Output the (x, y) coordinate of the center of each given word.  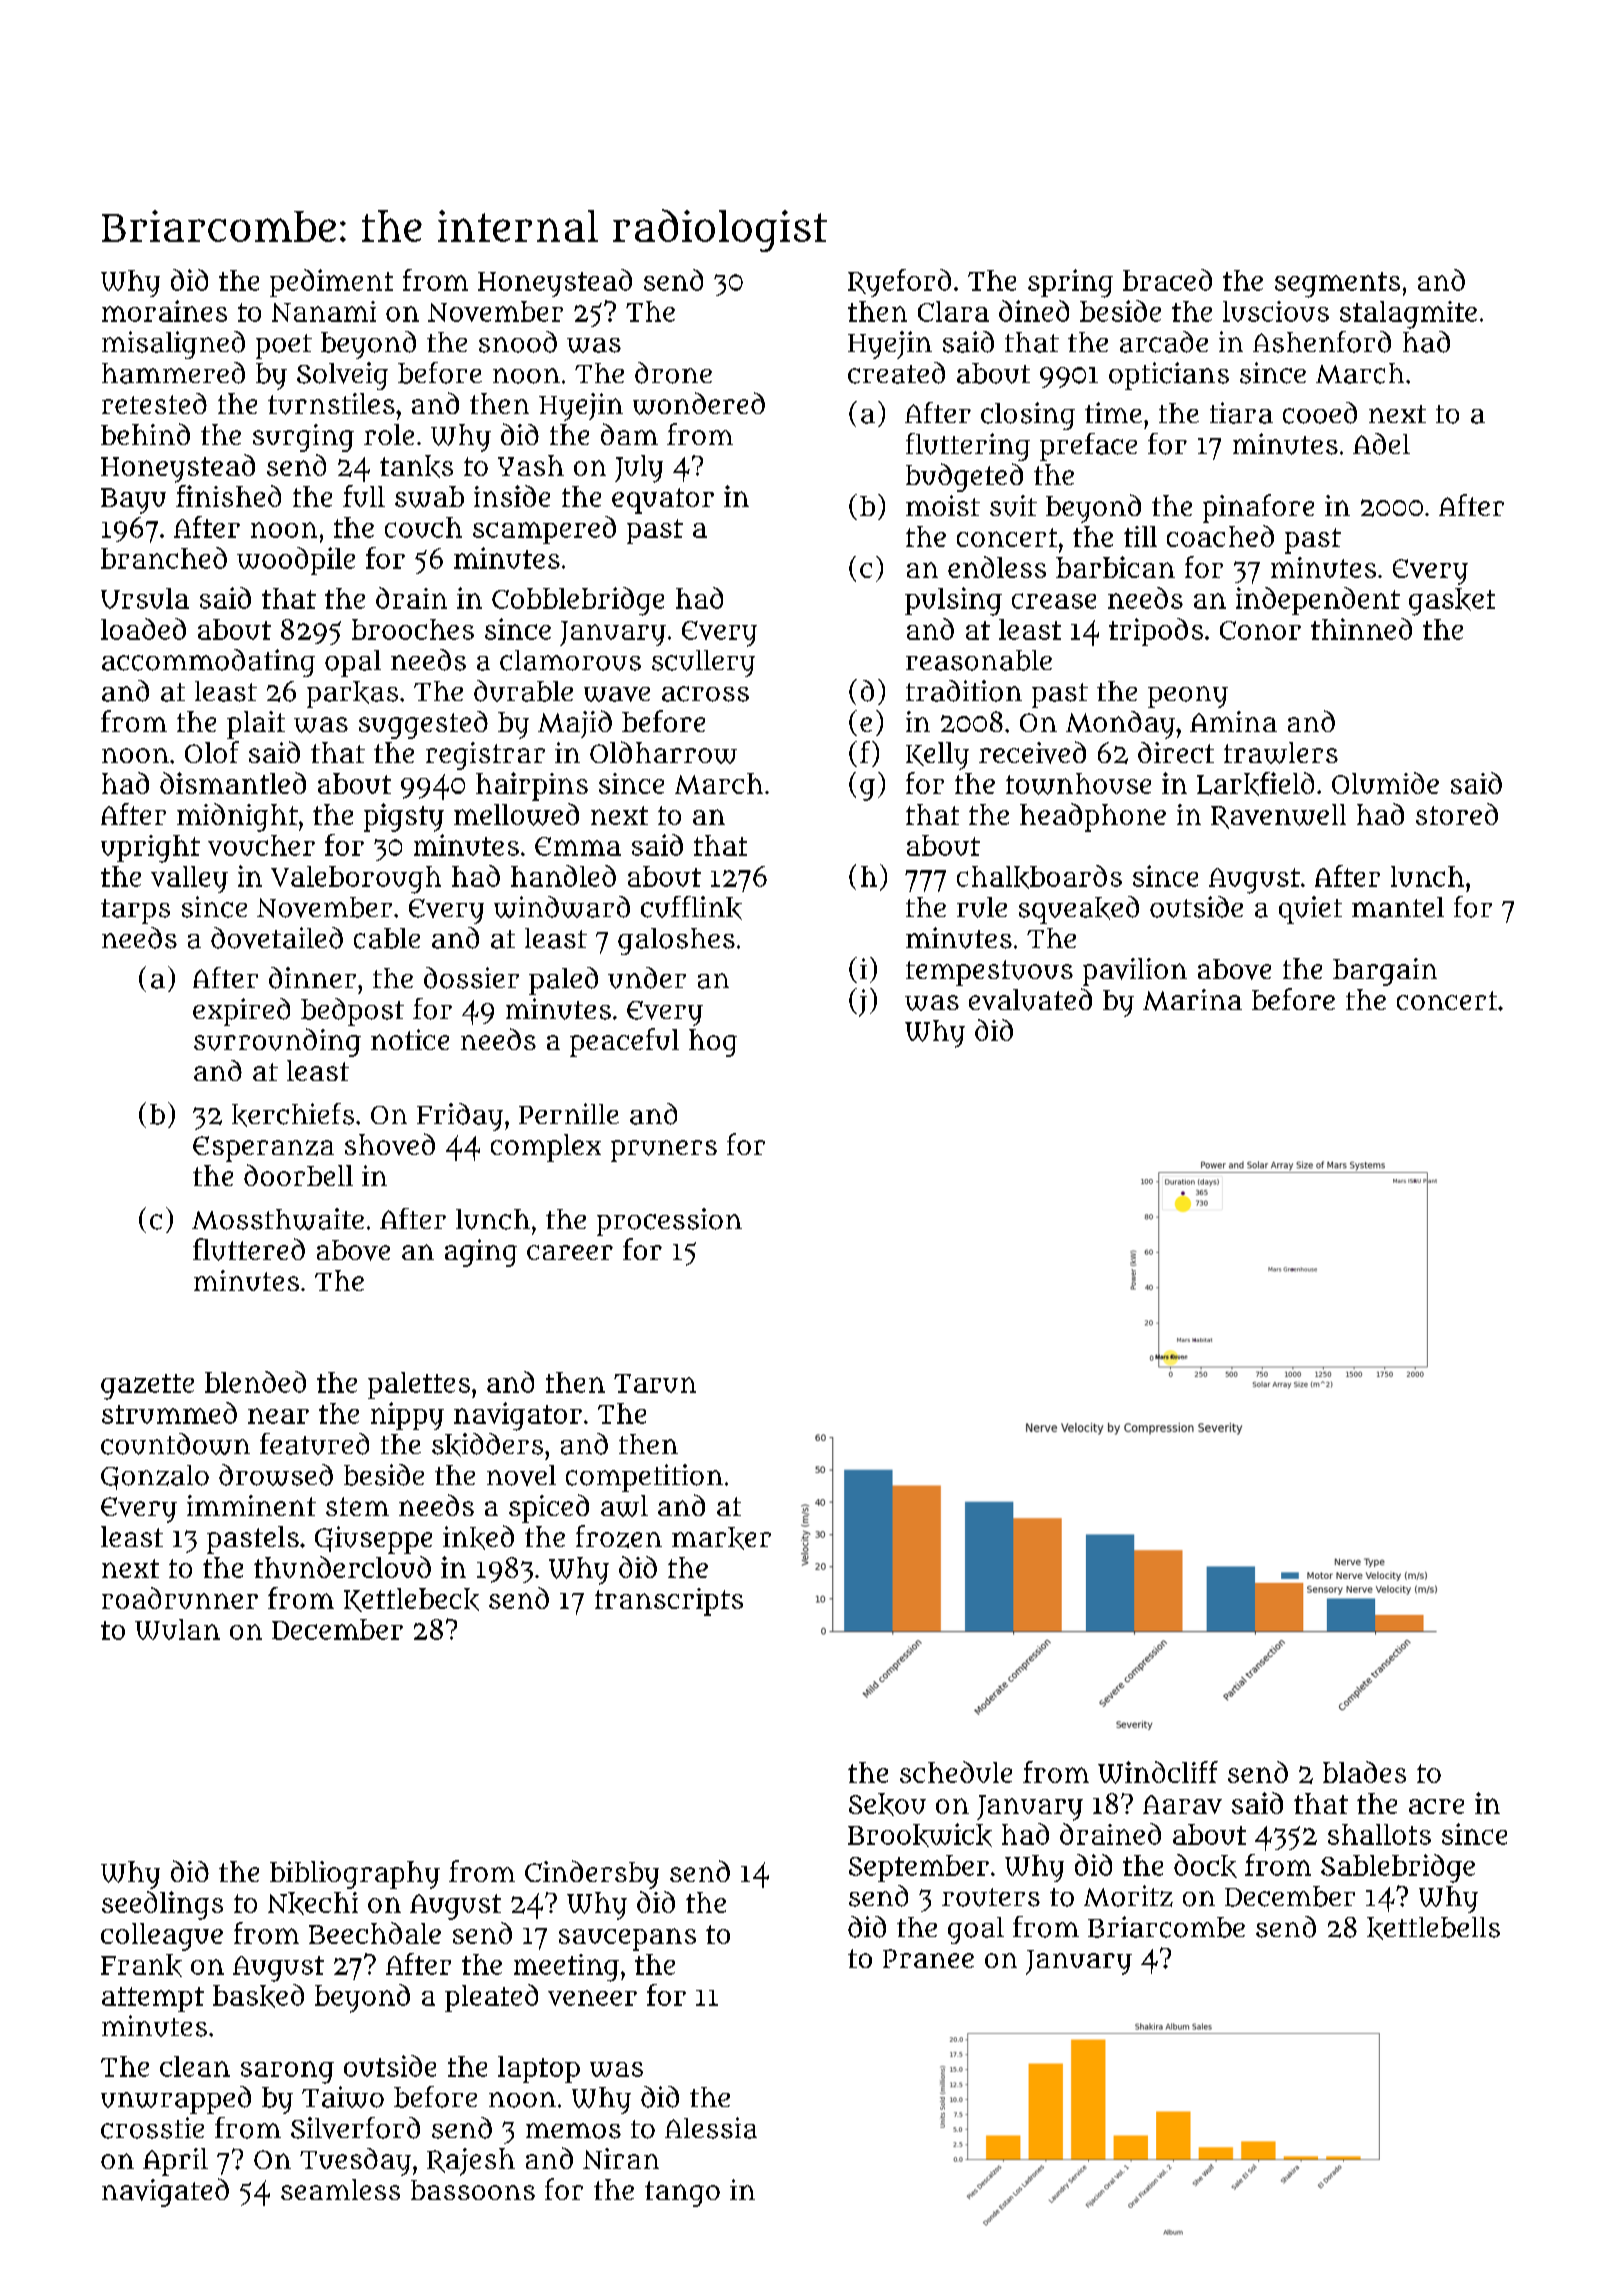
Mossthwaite (278, 1219)
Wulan (177, 1629)
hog (713, 1043)
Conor (1260, 630)
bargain (1385, 972)
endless (997, 567)
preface (1088, 447)
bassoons (473, 2190)
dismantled (233, 783)
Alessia (711, 2128)
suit (1013, 506)
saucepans (627, 1939)
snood (518, 342)
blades (1364, 1772)
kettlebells (1433, 1928)
